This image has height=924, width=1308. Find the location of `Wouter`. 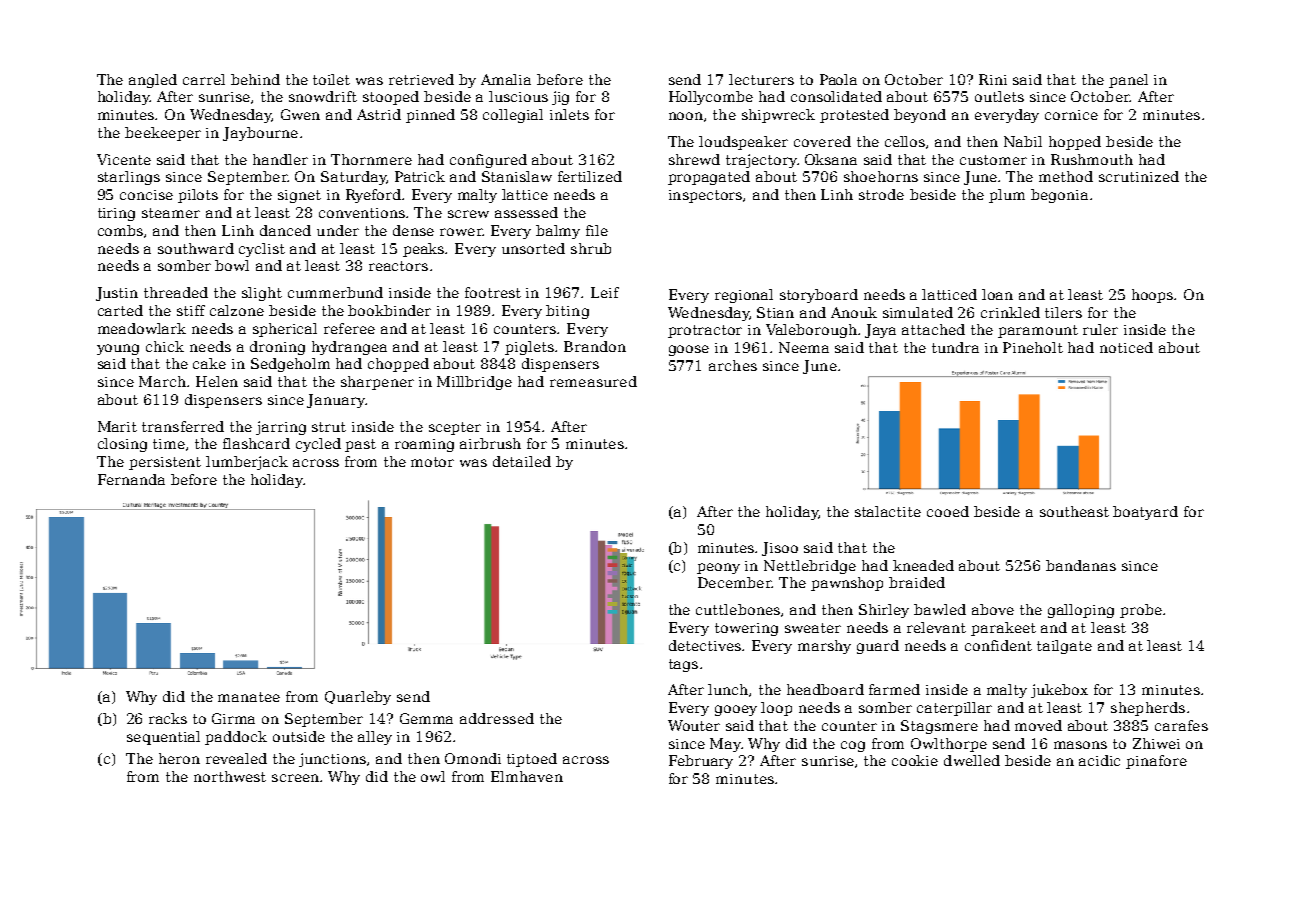

Wouter is located at coordinates (694, 725).
